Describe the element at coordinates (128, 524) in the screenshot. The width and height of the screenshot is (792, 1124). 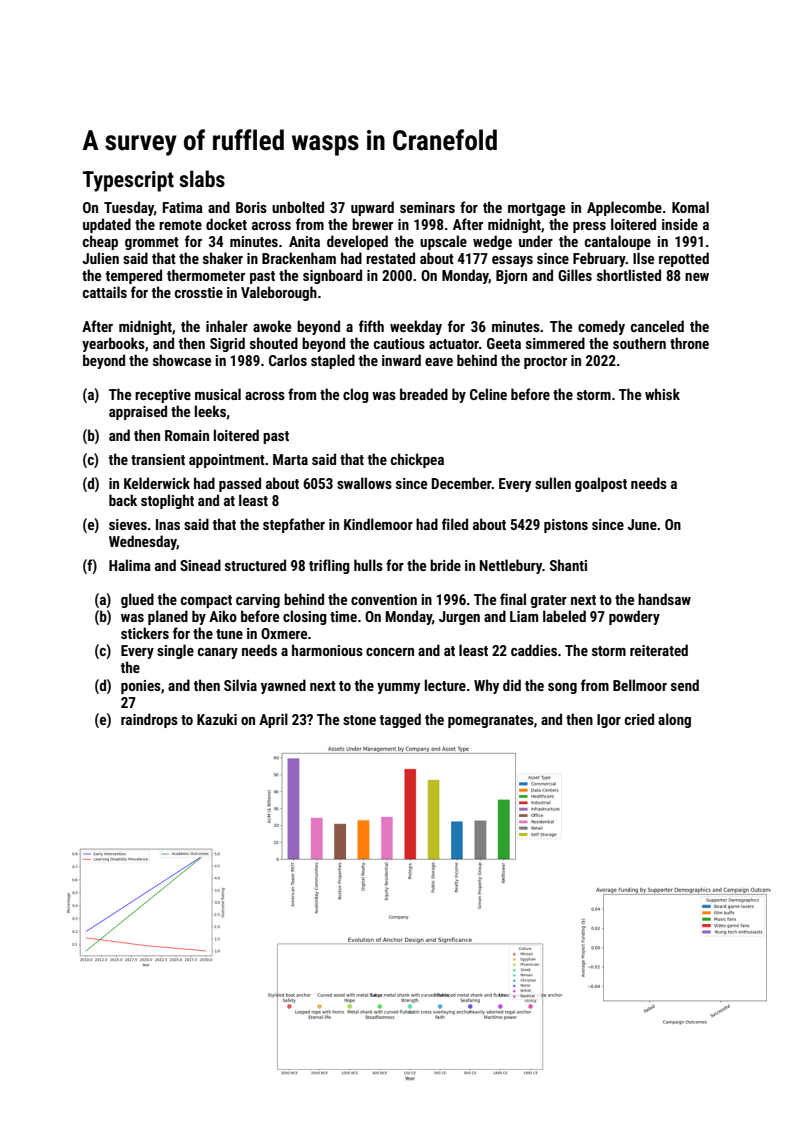
I see `sieves` at that location.
